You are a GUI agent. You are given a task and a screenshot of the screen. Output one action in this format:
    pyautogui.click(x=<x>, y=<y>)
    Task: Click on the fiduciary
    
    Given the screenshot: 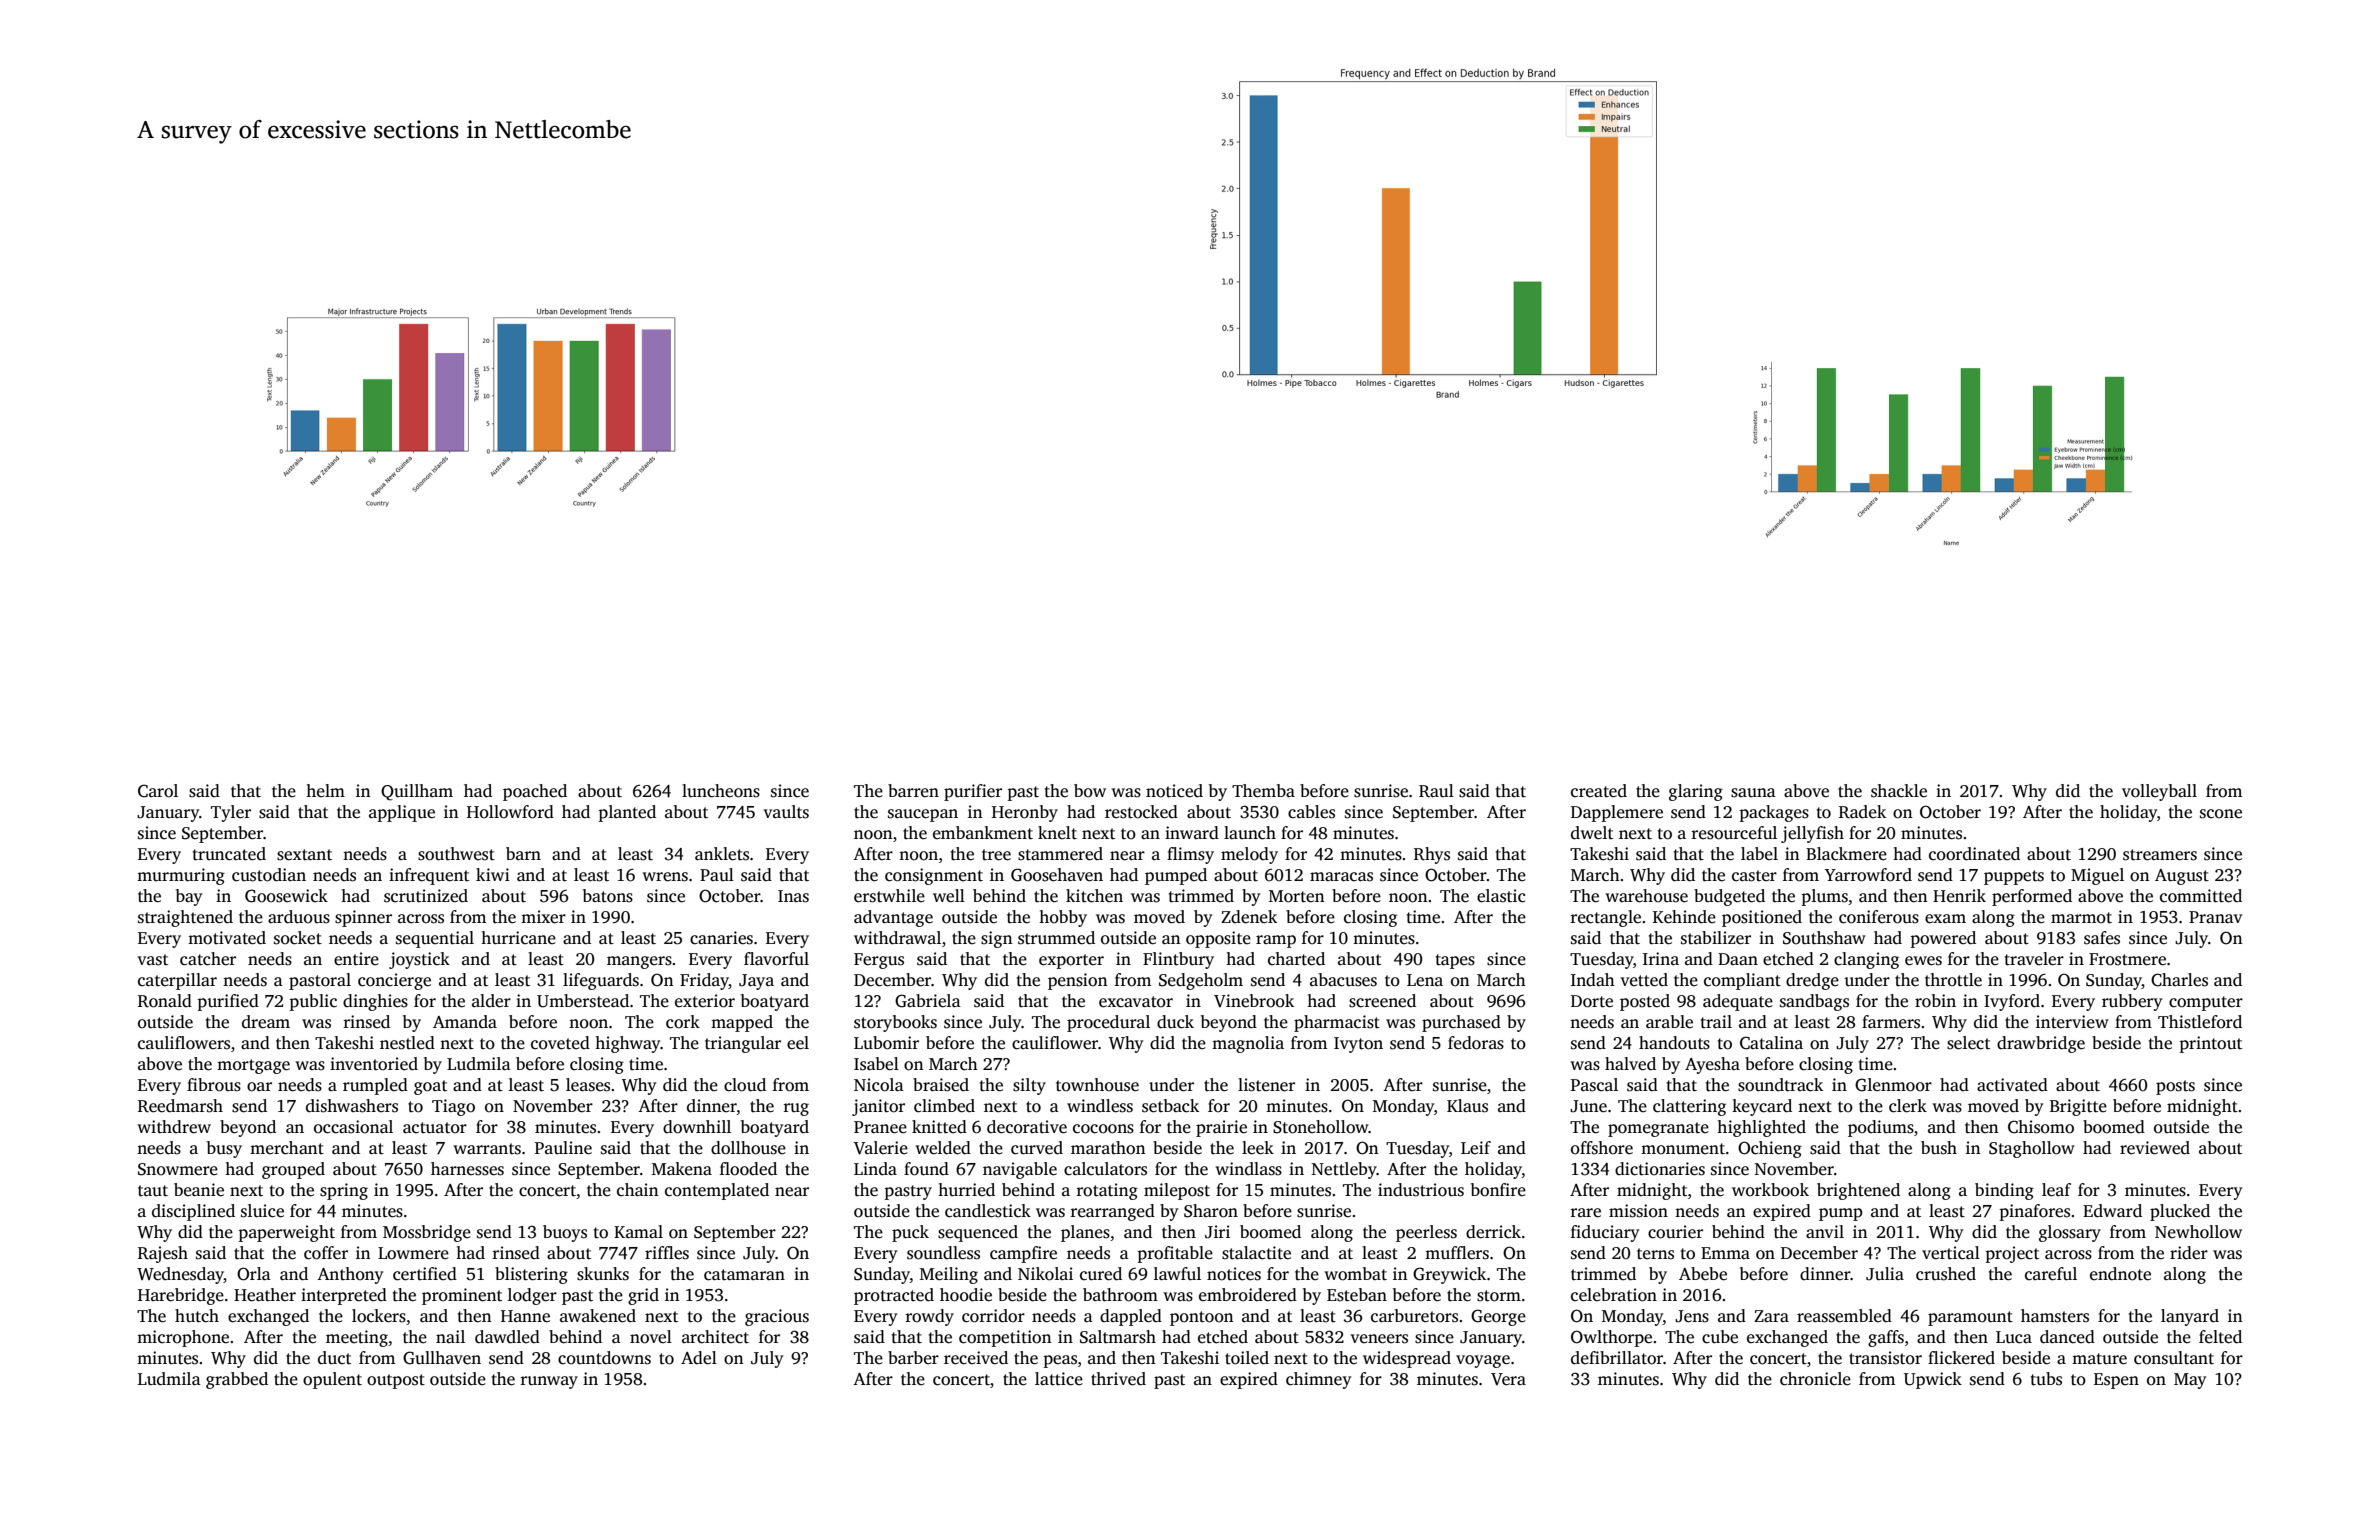 What is the action you would take?
    pyautogui.click(x=1605, y=1233)
